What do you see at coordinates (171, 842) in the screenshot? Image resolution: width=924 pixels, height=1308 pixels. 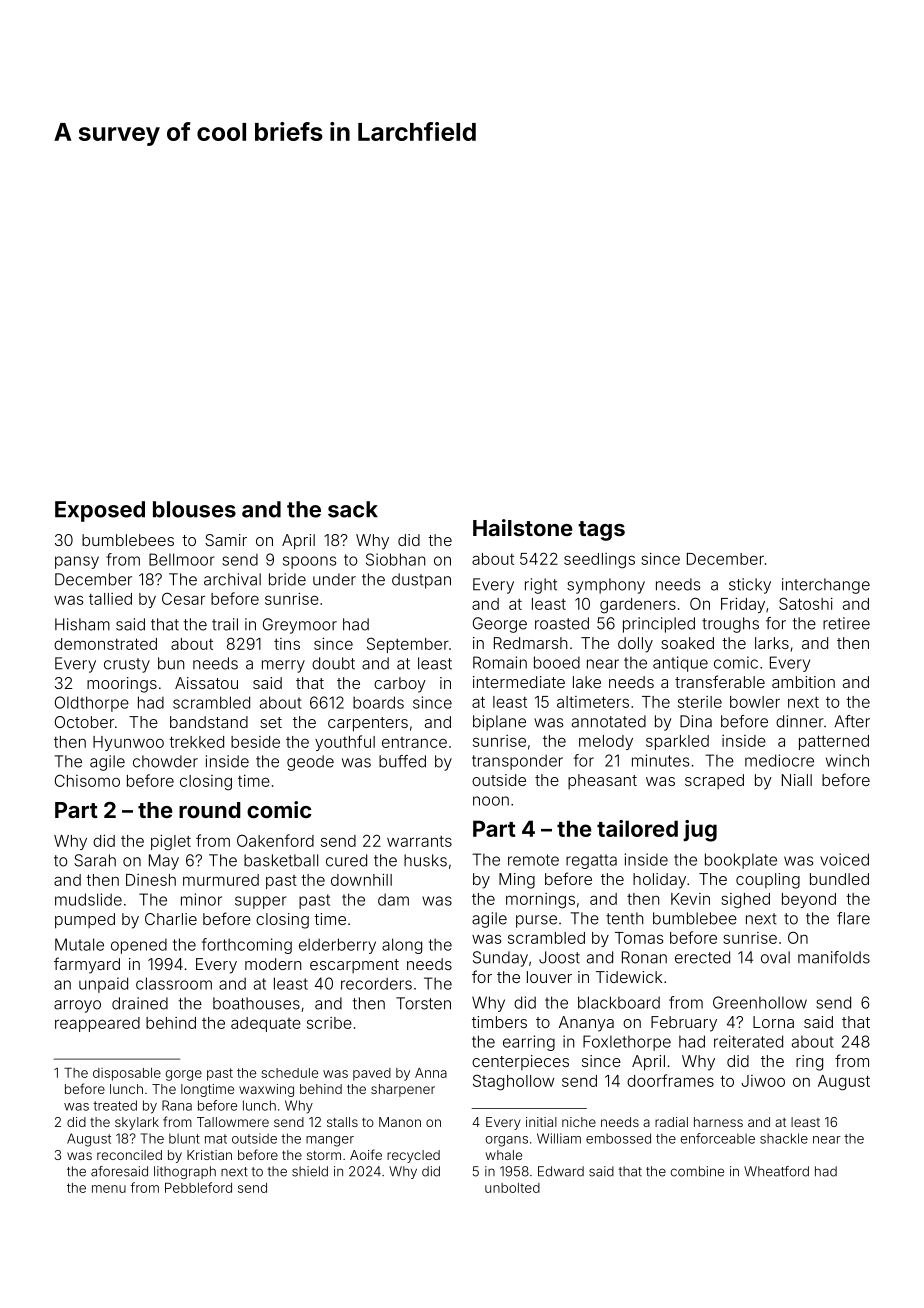 I see `piglet` at bounding box center [171, 842].
